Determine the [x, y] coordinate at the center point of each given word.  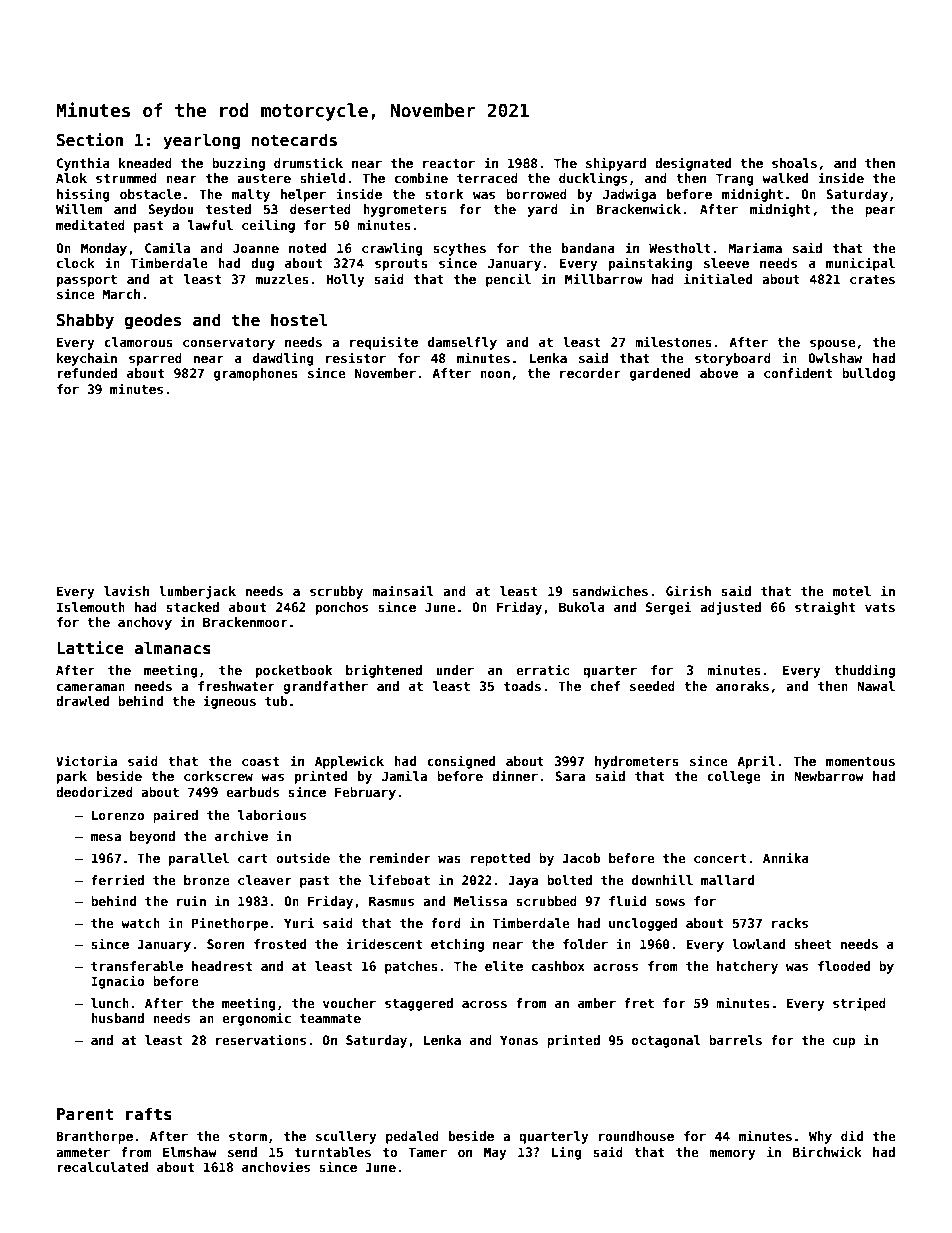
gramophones [256, 374]
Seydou [171, 210]
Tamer [428, 1152]
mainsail [403, 590]
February [365, 793]
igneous [229, 702]
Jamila [404, 775]
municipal [860, 264]
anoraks [742, 686]
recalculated [102, 1167]
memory [732, 1155]
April [756, 762]
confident [798, 372]
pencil [508, 280]
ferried [117, 879]
